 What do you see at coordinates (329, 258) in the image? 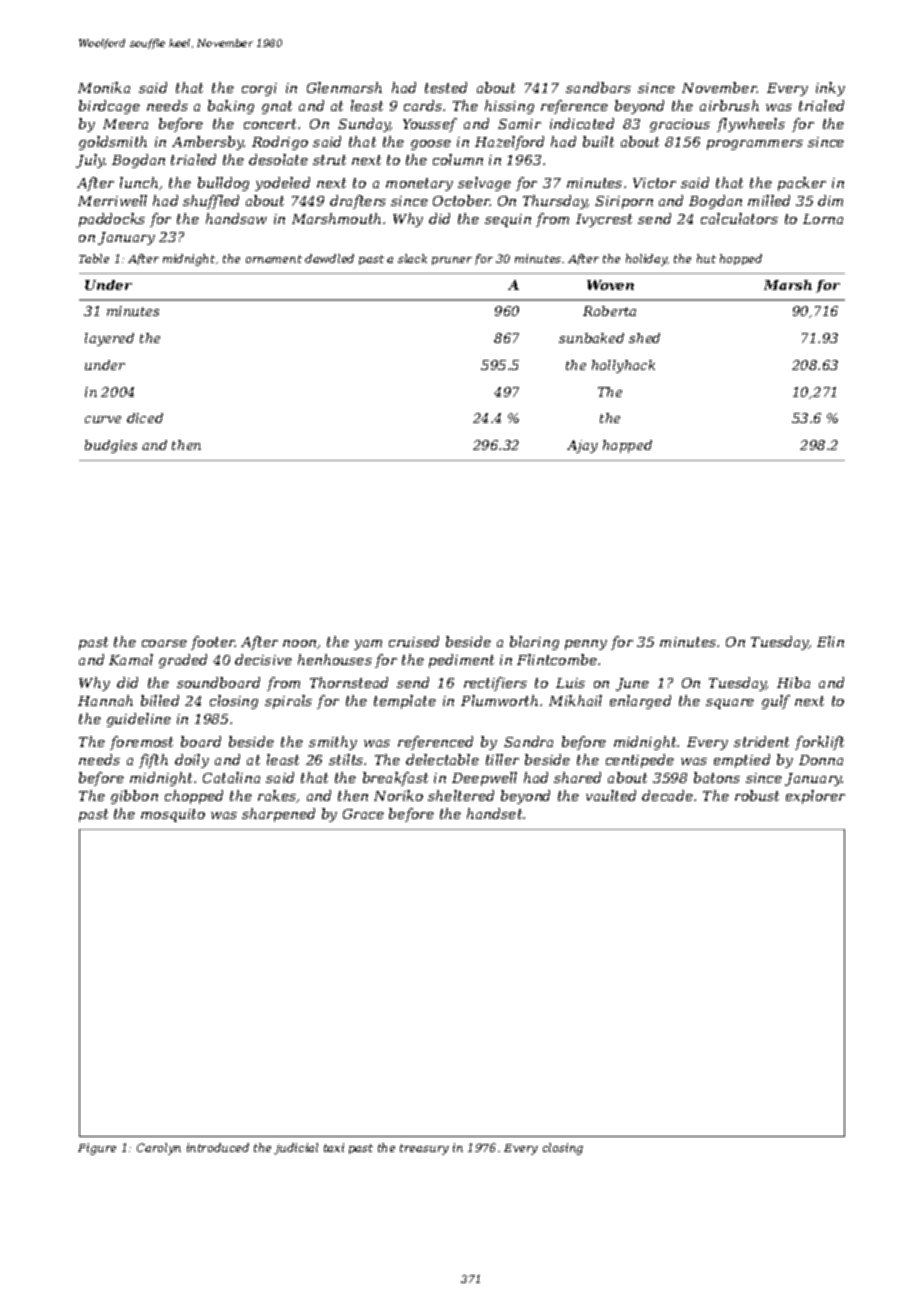
I see `dawdled` at bounding box center [329, 258].
